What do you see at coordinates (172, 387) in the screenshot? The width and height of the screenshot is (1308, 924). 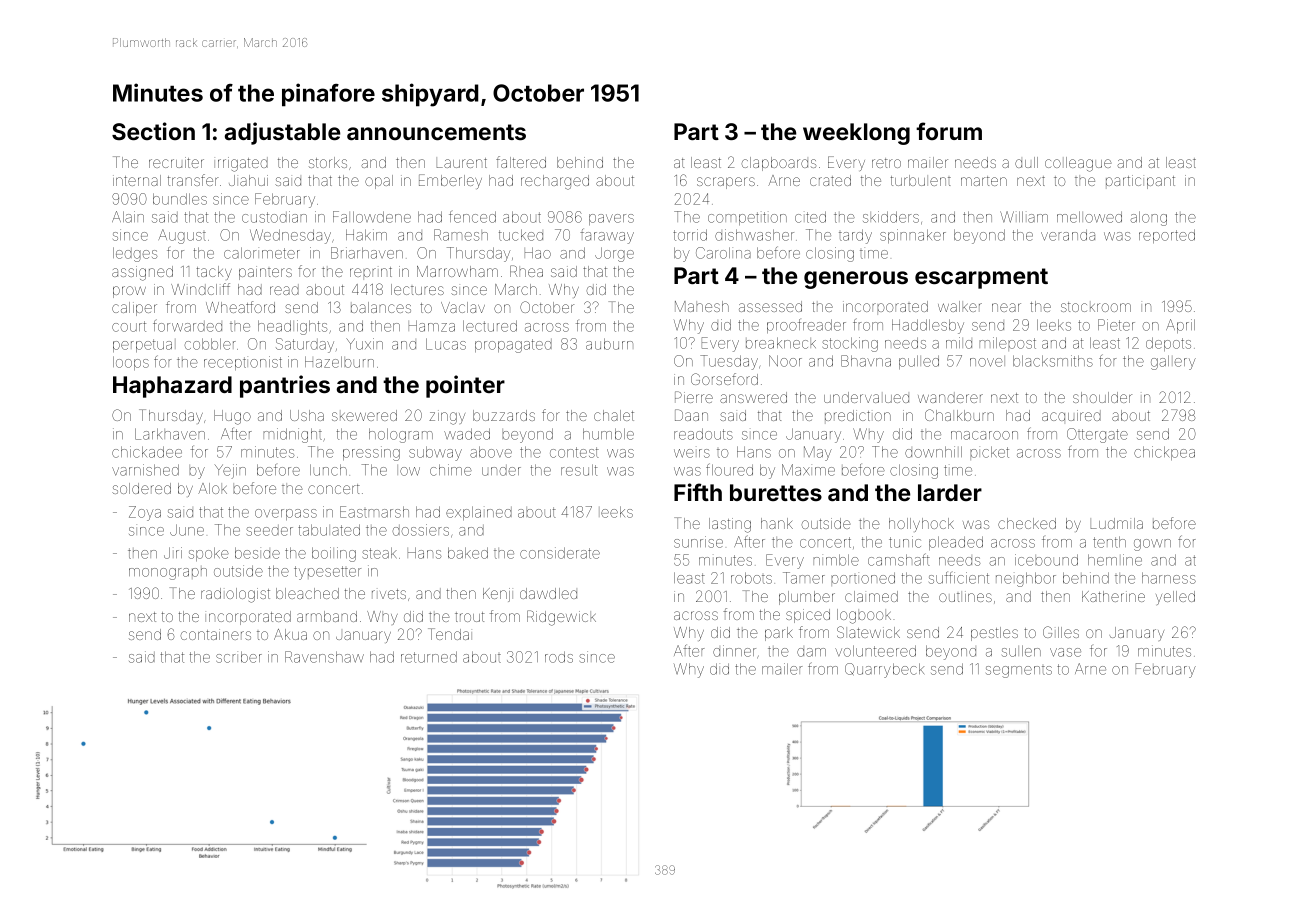 I see `Haphazard` at bounding box center [172, 387].
